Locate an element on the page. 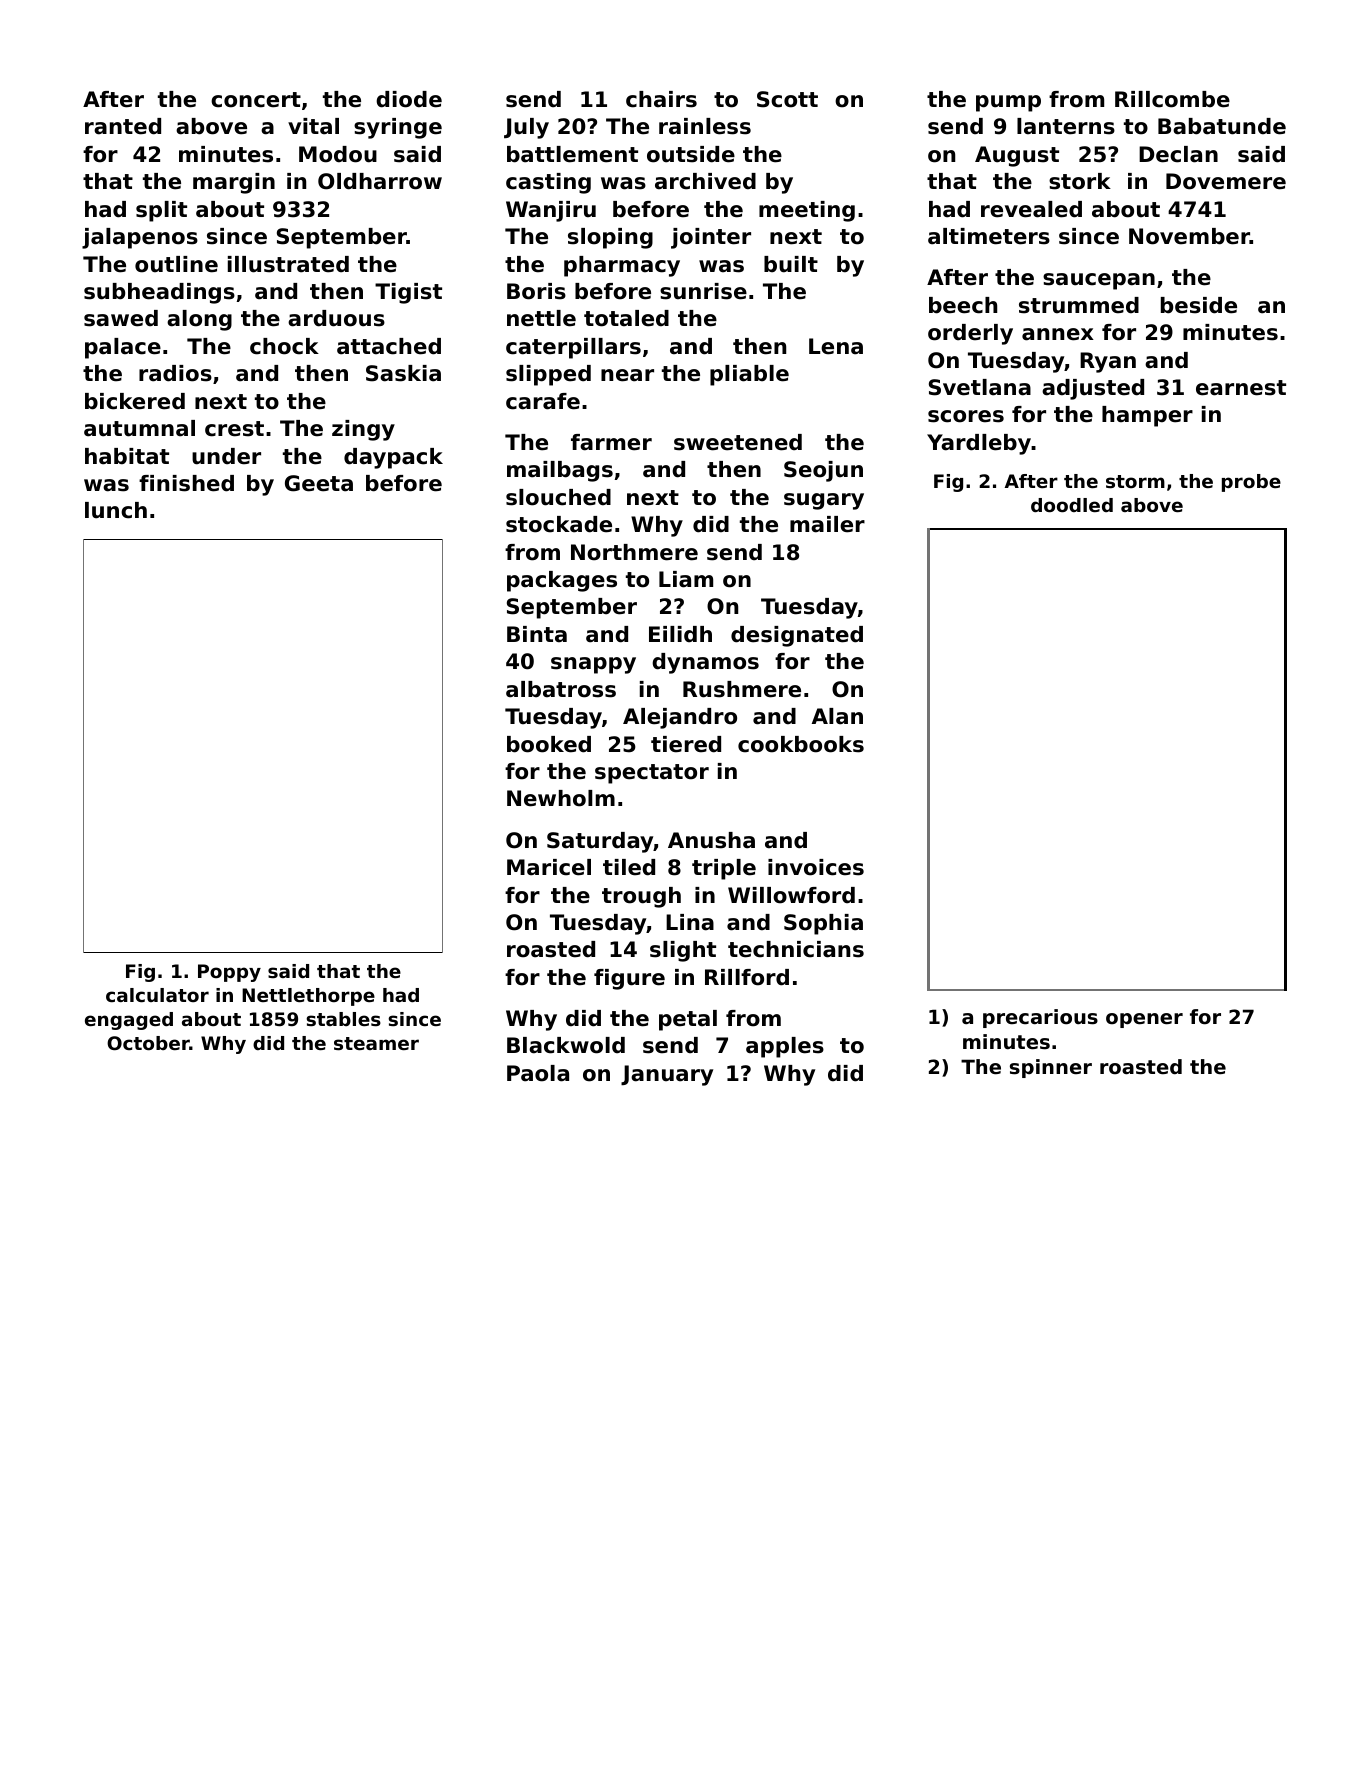 The height and width of the page is (1773, 1370). archived is located at coordinates (705, 181).
